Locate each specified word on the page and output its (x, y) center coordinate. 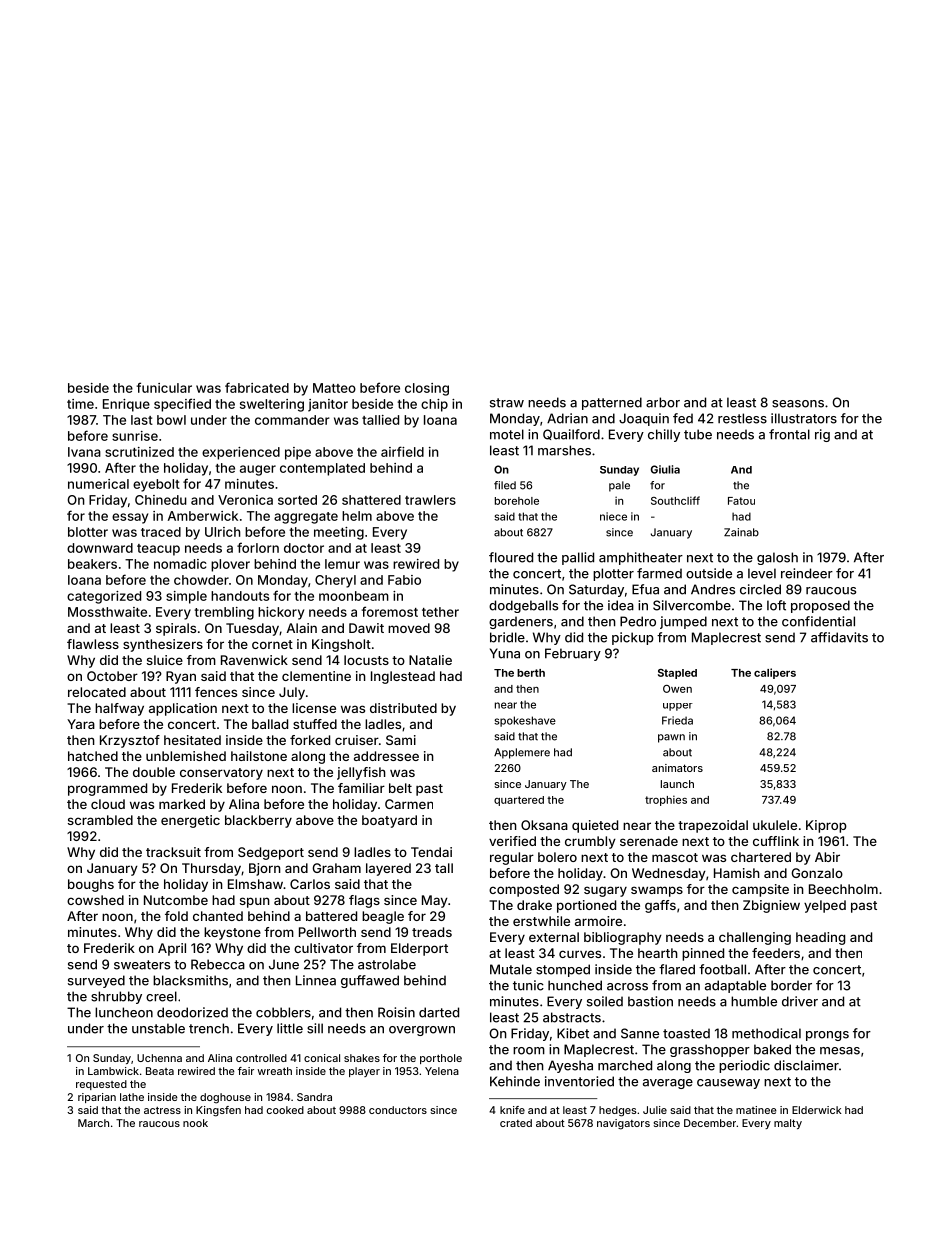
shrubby (116, 997)
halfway (119, 709)
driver (800, 1001)
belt (400, 788)
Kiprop (826, 826)
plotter (613, 574)
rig (822, 435)
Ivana (84, 452)
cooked (285, 1110)
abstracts (572, 1017)
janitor (328, 405)
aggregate (306, 518)
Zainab (741, 532)
